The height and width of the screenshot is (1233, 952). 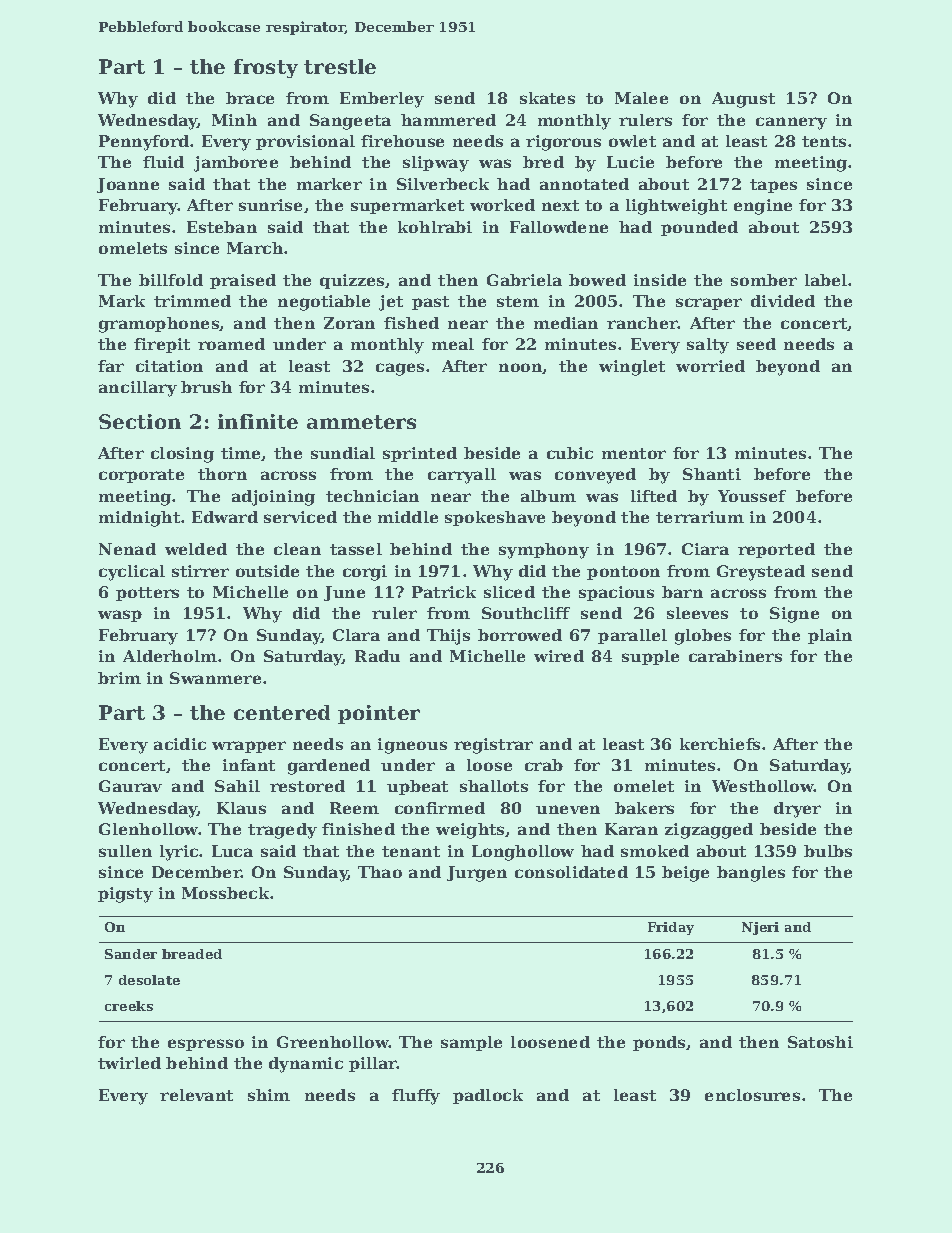 I want to click on frosty, so click(x=266, y=68).
